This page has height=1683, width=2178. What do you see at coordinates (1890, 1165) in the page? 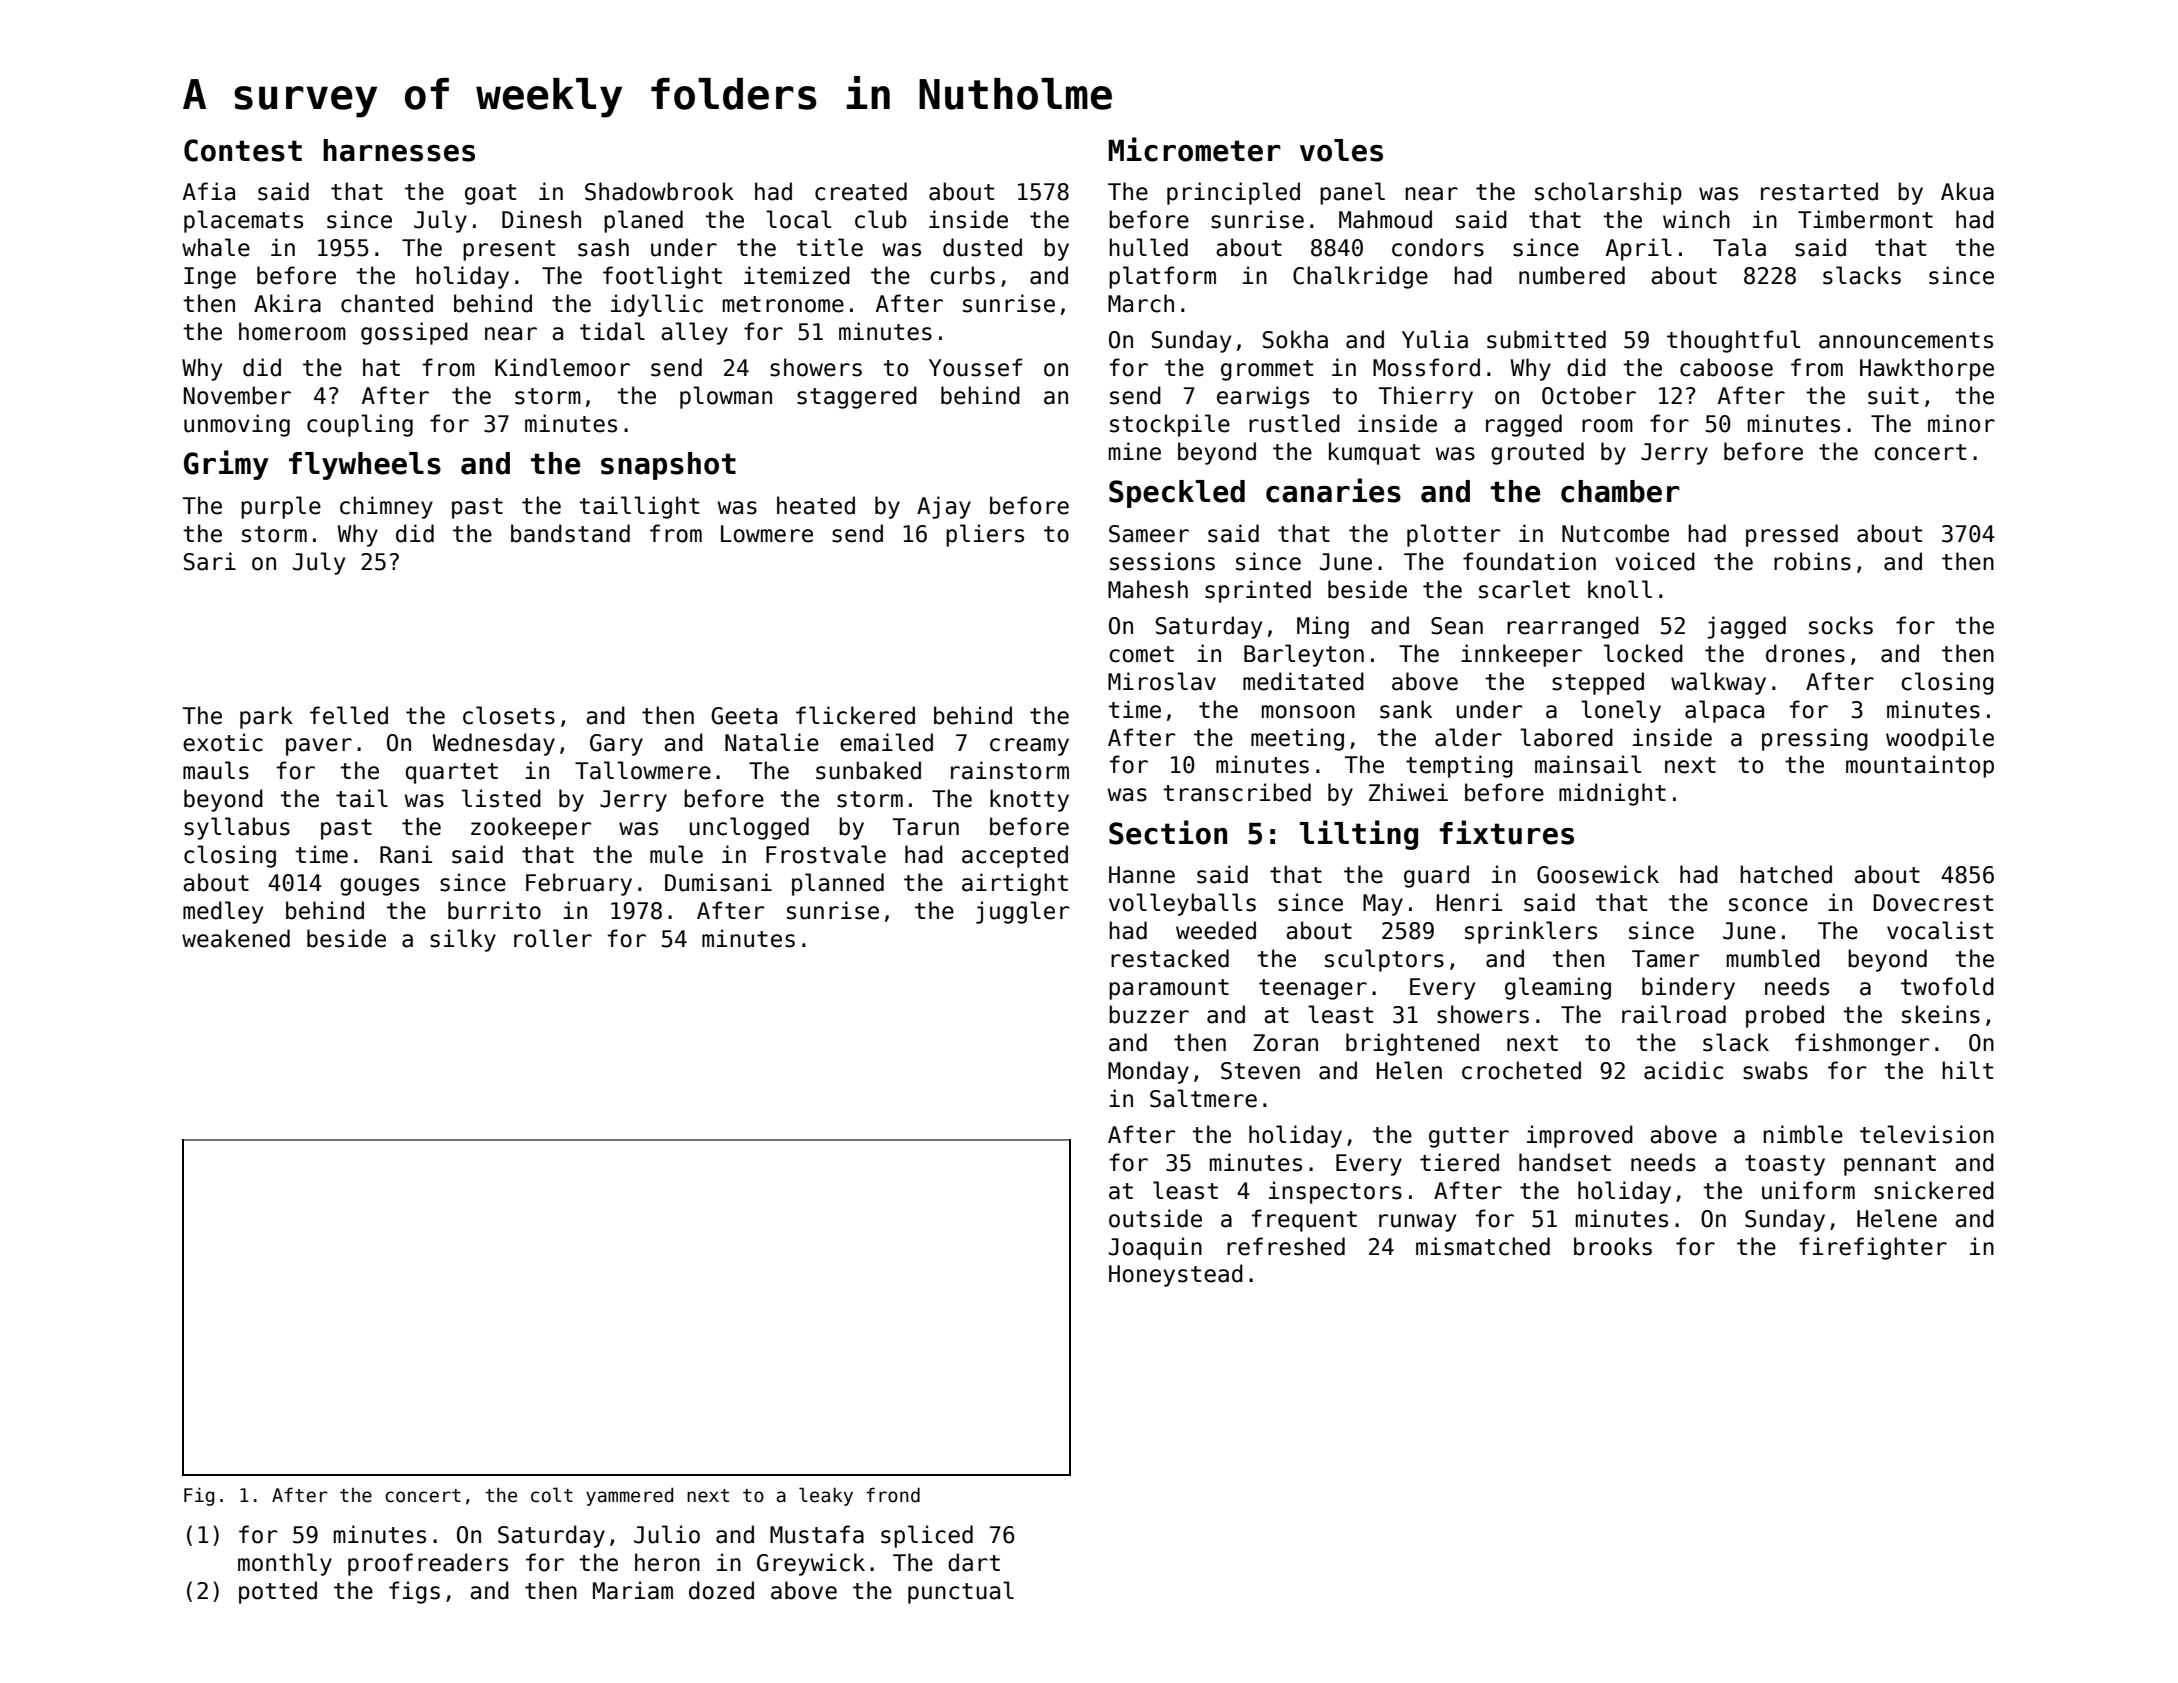
I see `pennant` at bounding box center [1890, 1165].
